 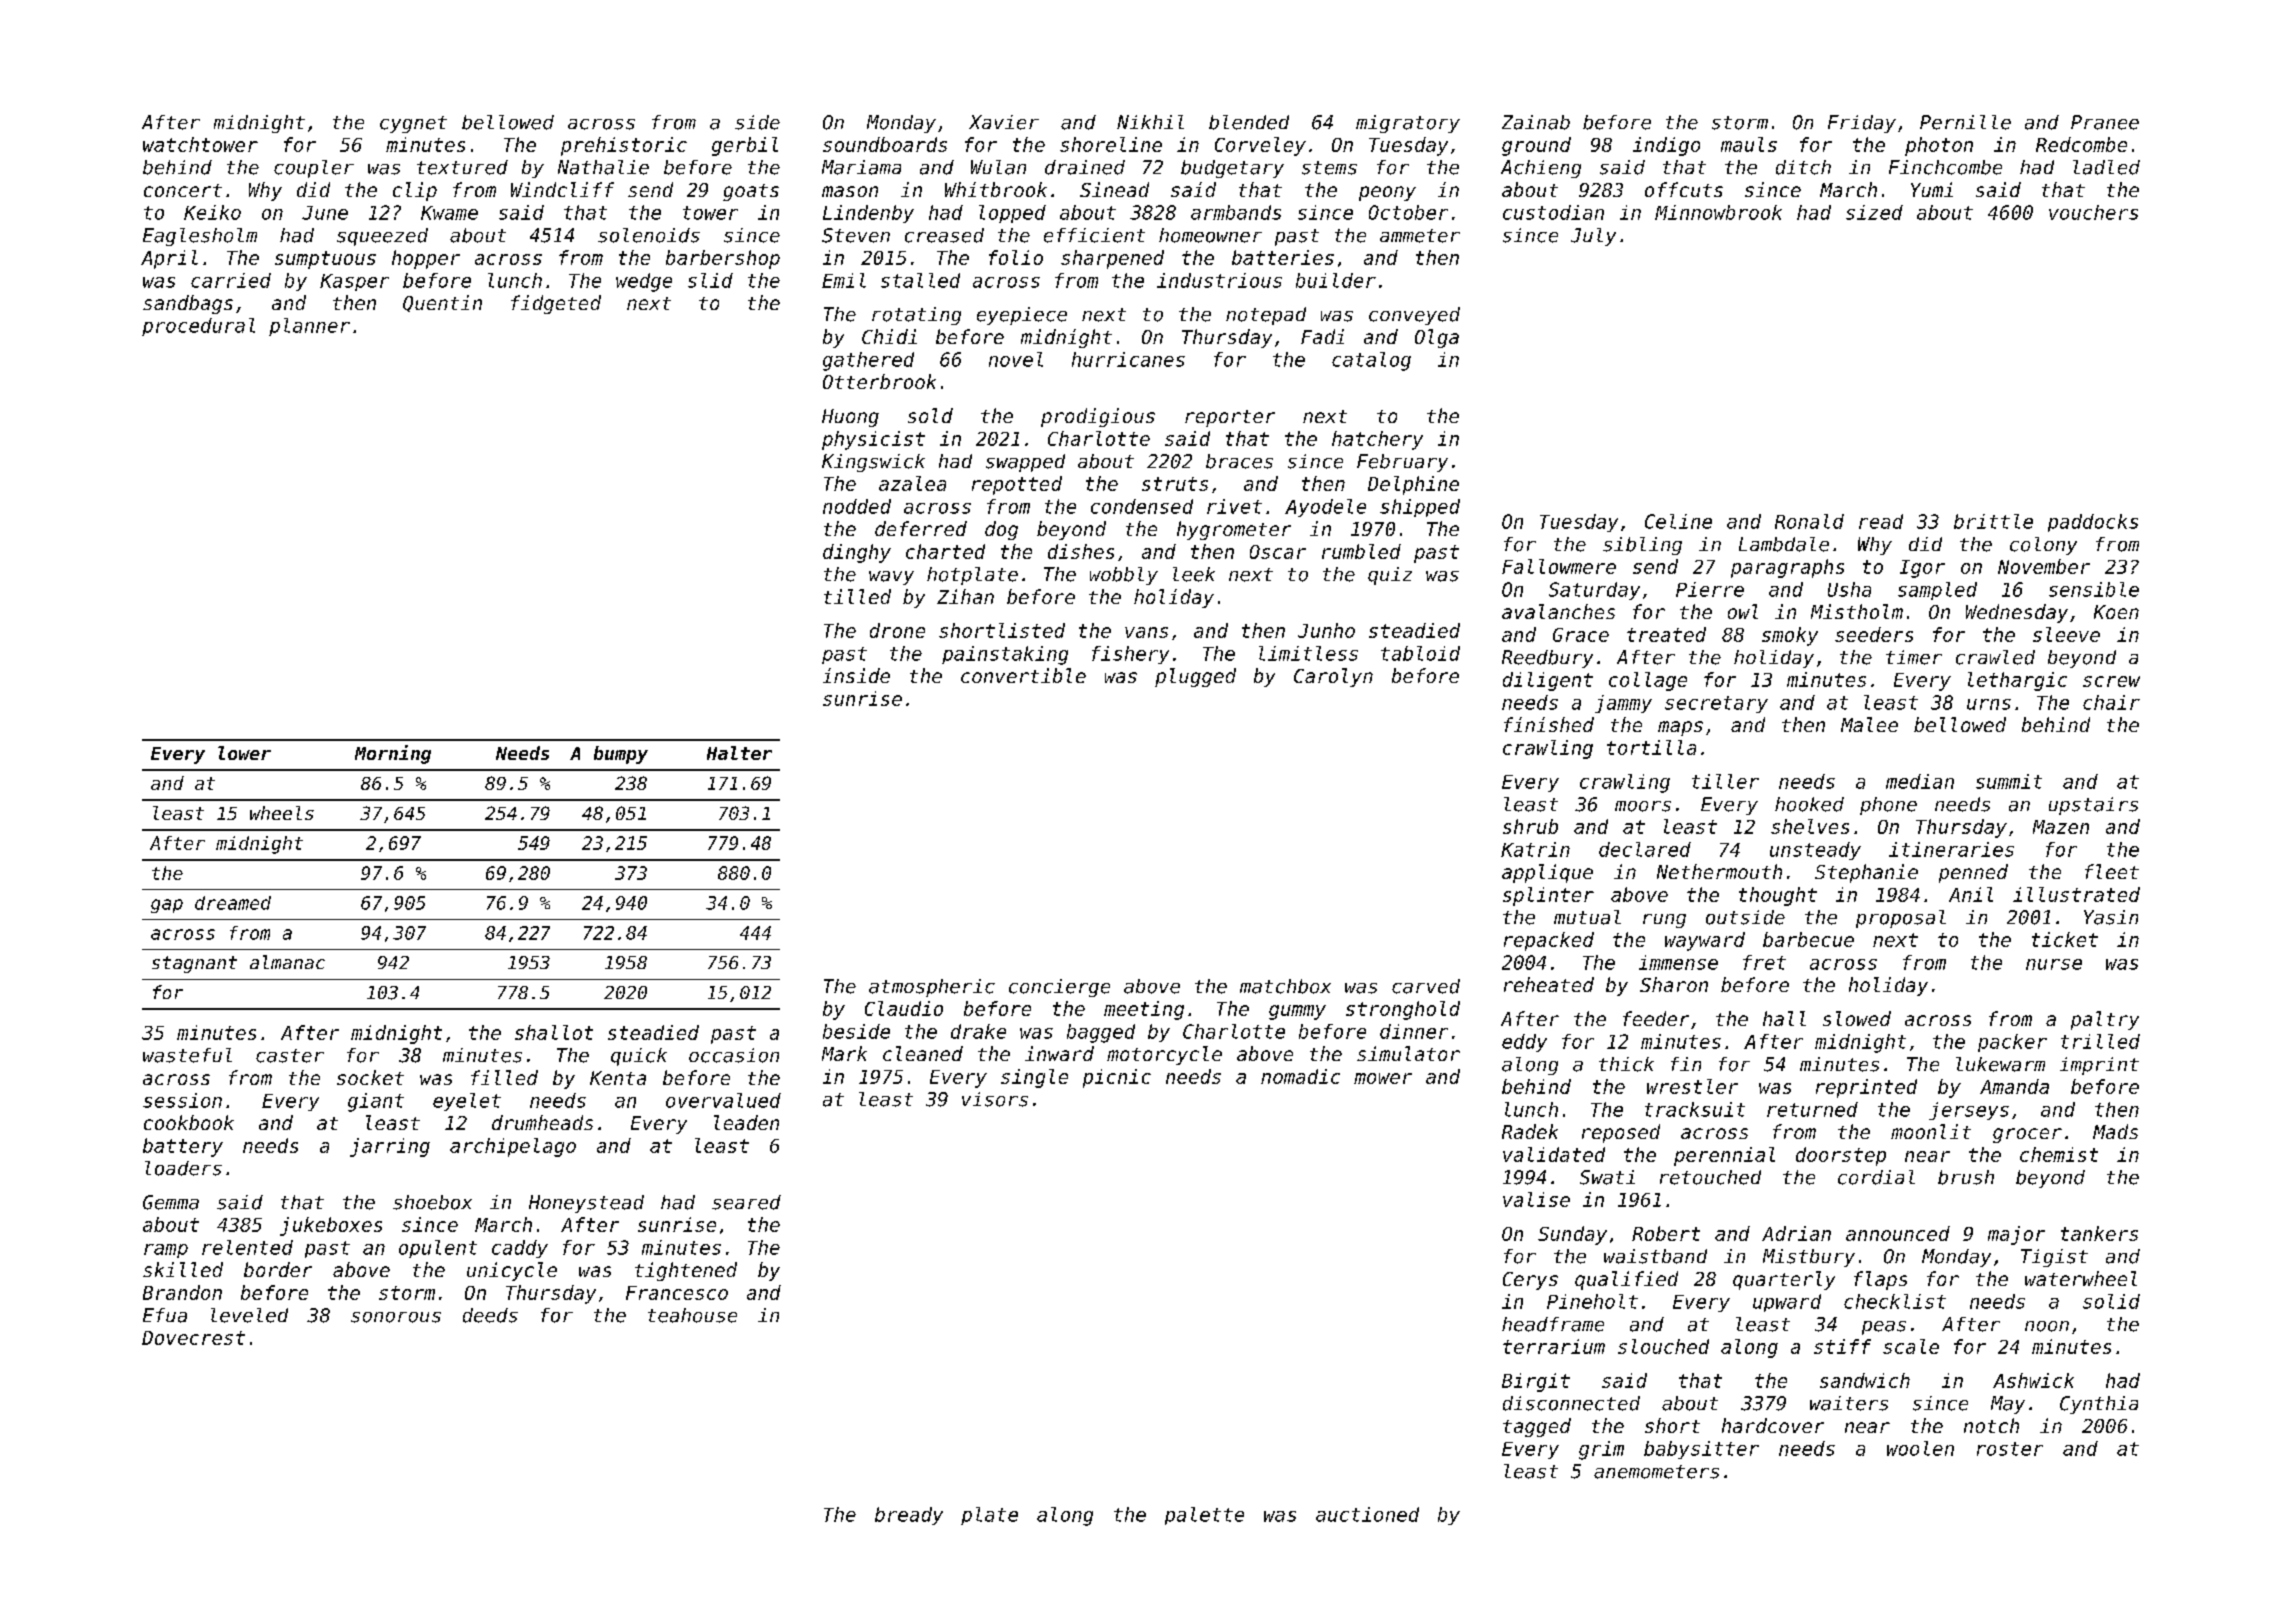 What do you see at coordinates (1587, 917) in the screenshot?
I see `mutual` at bounding box center [1587, 917].
